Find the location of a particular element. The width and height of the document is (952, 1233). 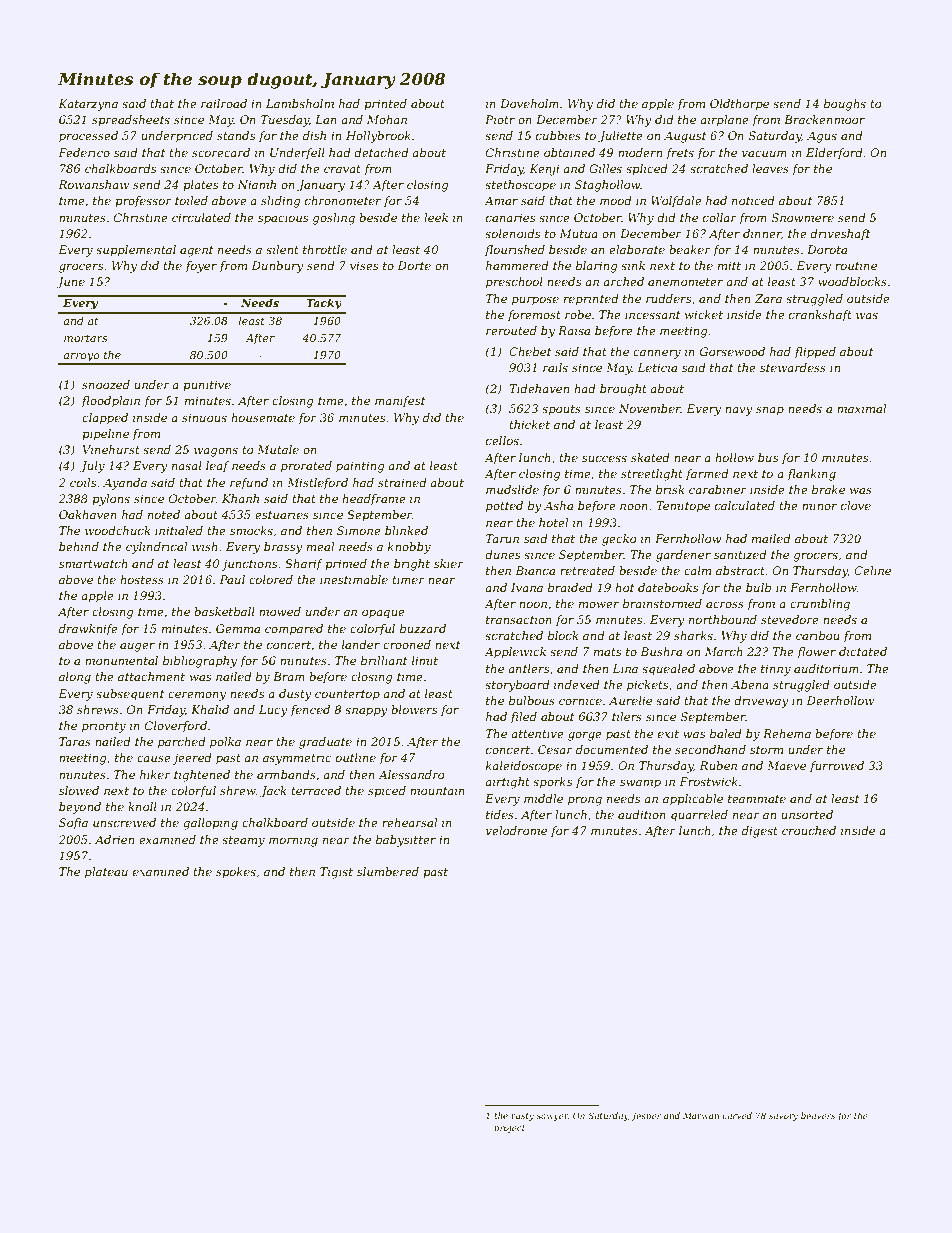

crankshaft is located at coordinates (820, 316).
